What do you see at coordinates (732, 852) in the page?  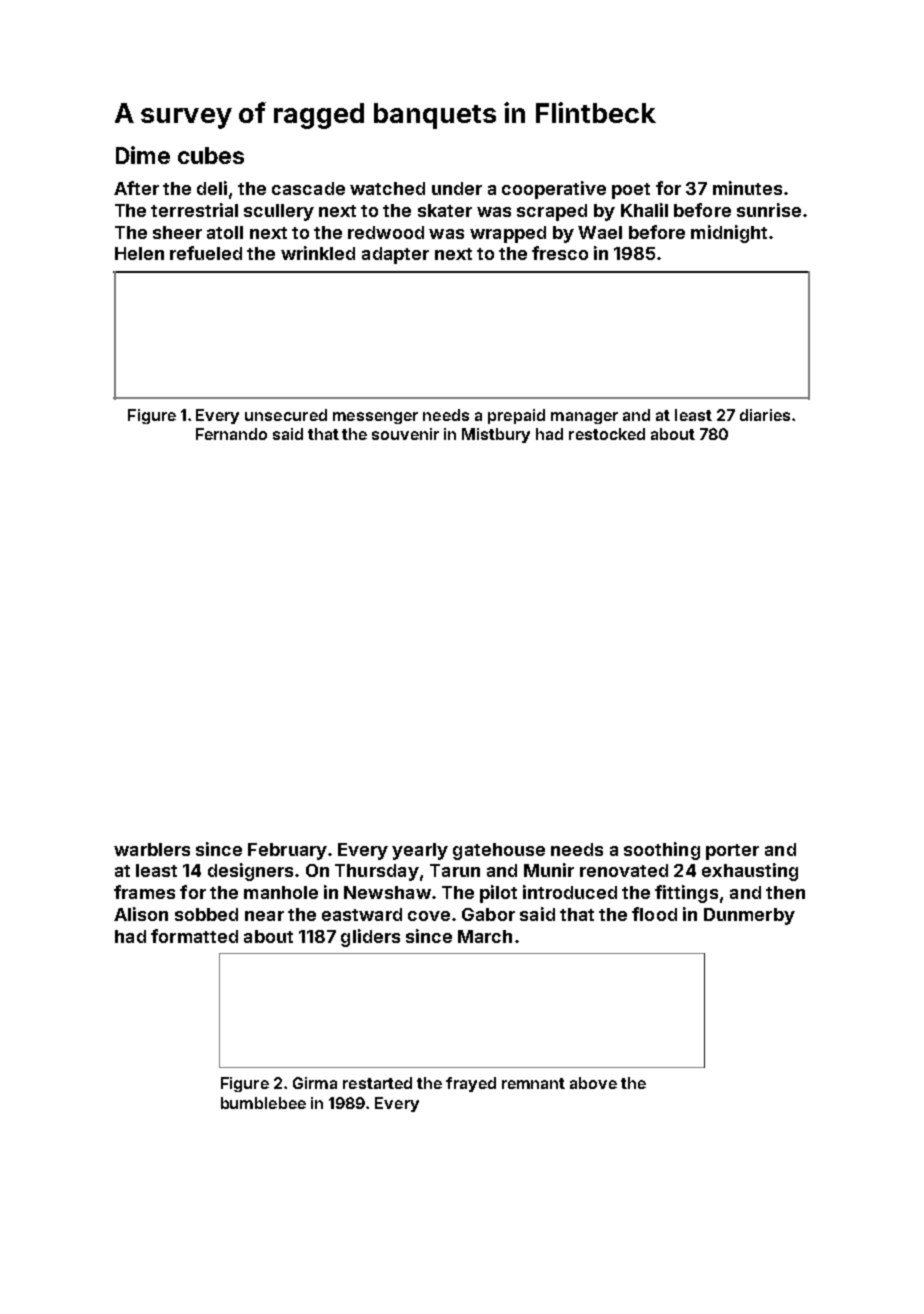 I see `porter` at bounding box center [732, 852].
